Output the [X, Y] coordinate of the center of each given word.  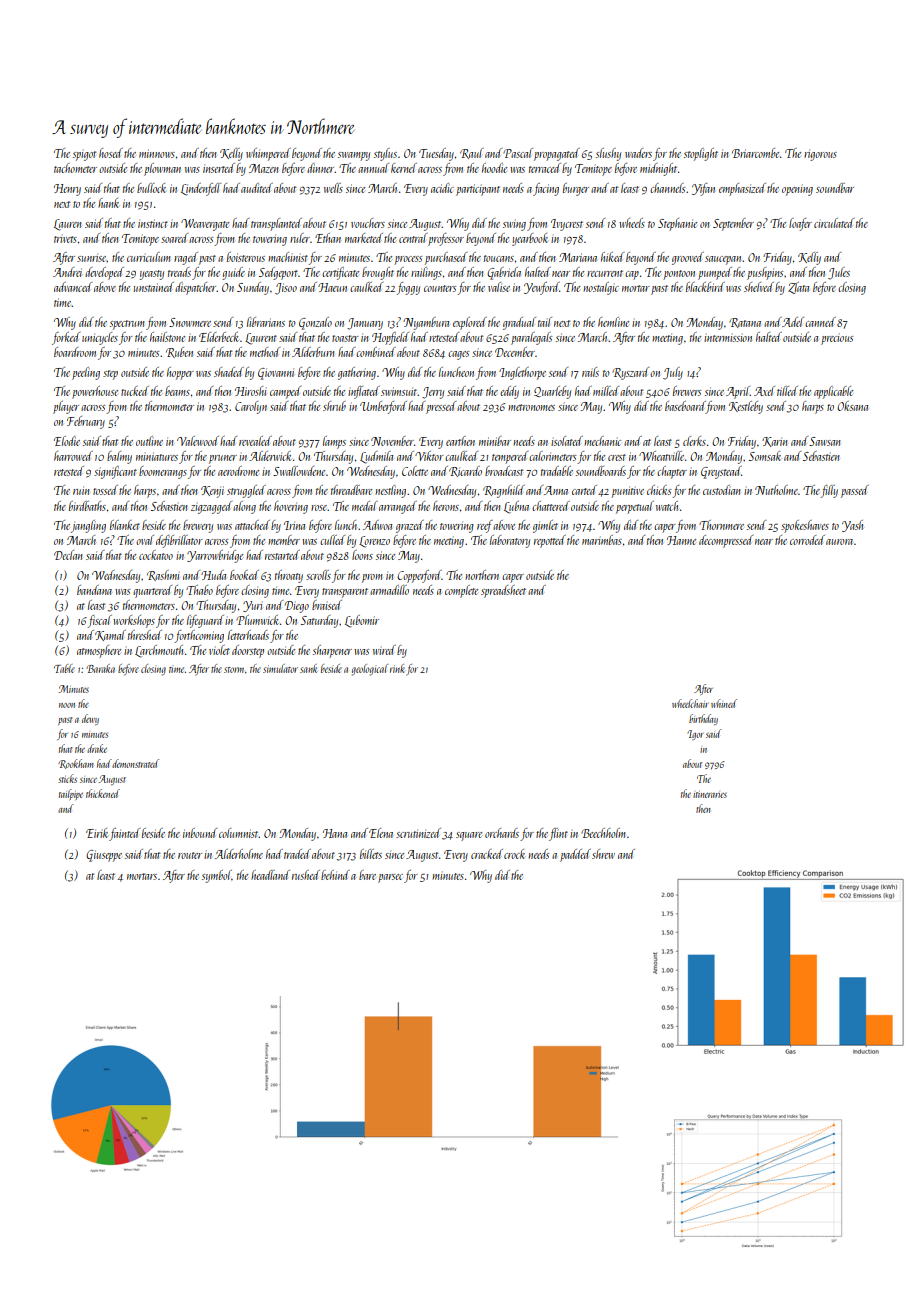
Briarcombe [755, 153]
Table [64, 668]
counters [440, 288]
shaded [229, 372]
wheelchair [690, 703]
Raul [472, 153]
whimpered [268, 154]
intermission [728, 337]
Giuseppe [104, 856]
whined [724, 703]
